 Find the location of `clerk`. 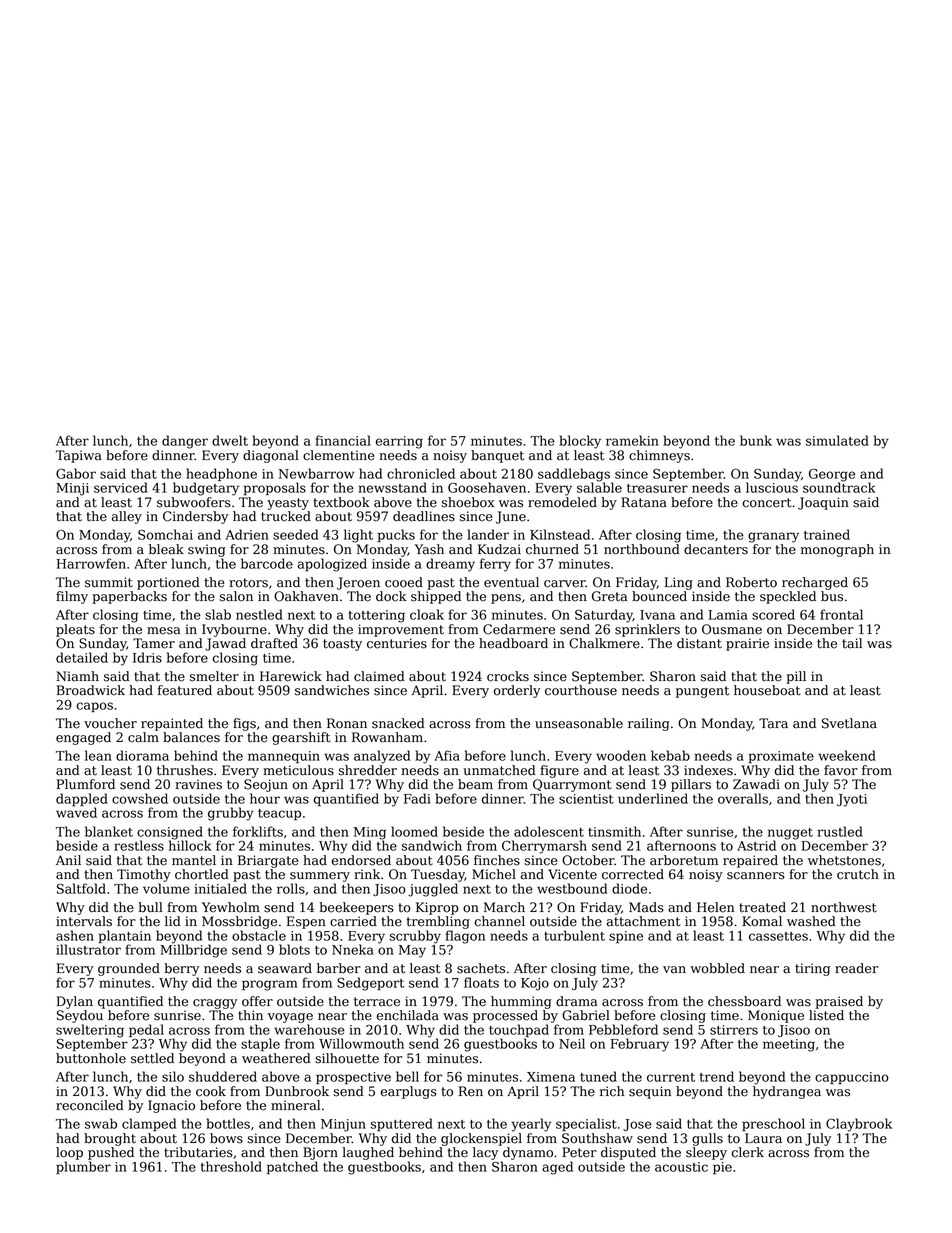

clerk is located at coordinates (748, 1152).
